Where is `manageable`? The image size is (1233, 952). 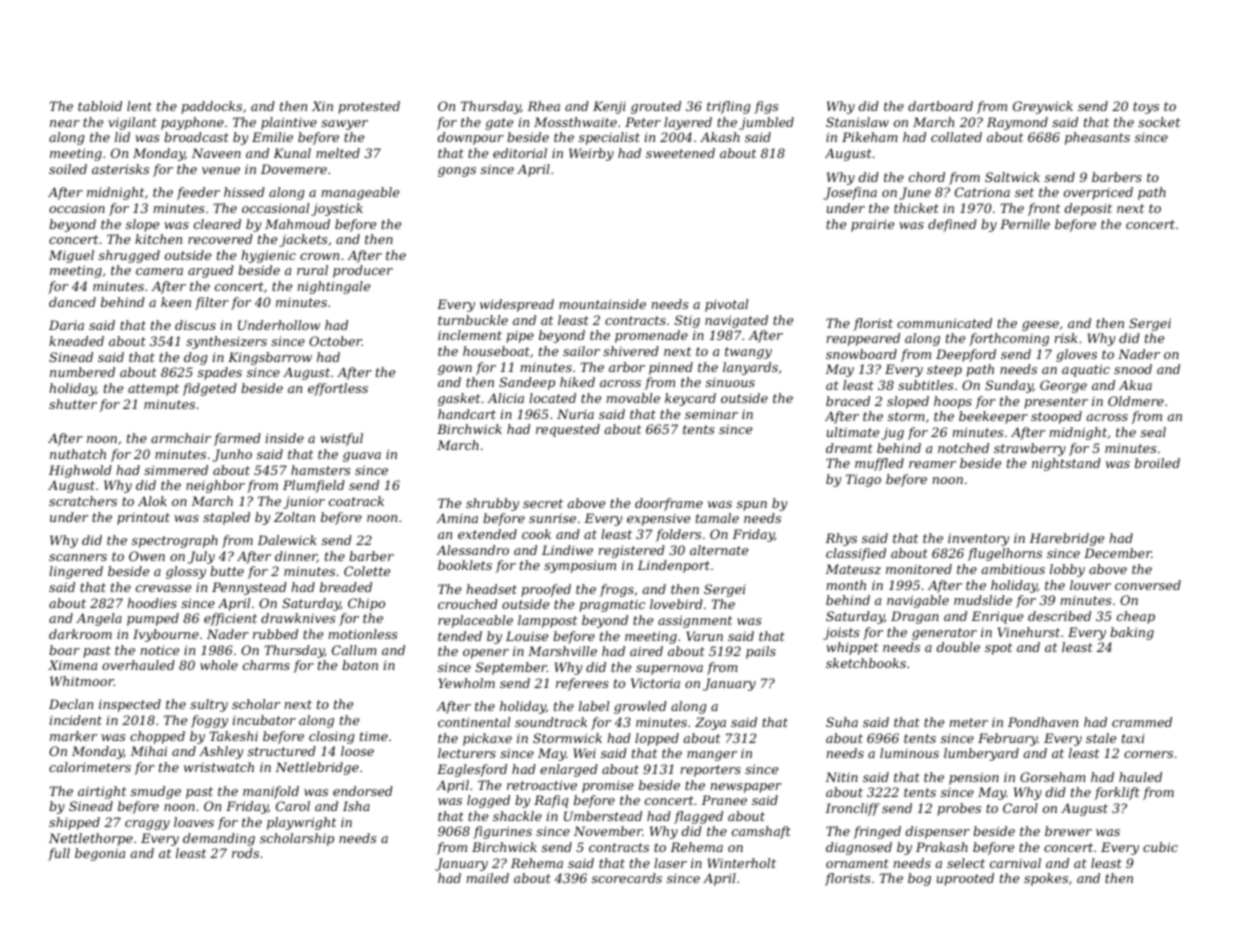 manageable is located at coordinates (360, 193).
